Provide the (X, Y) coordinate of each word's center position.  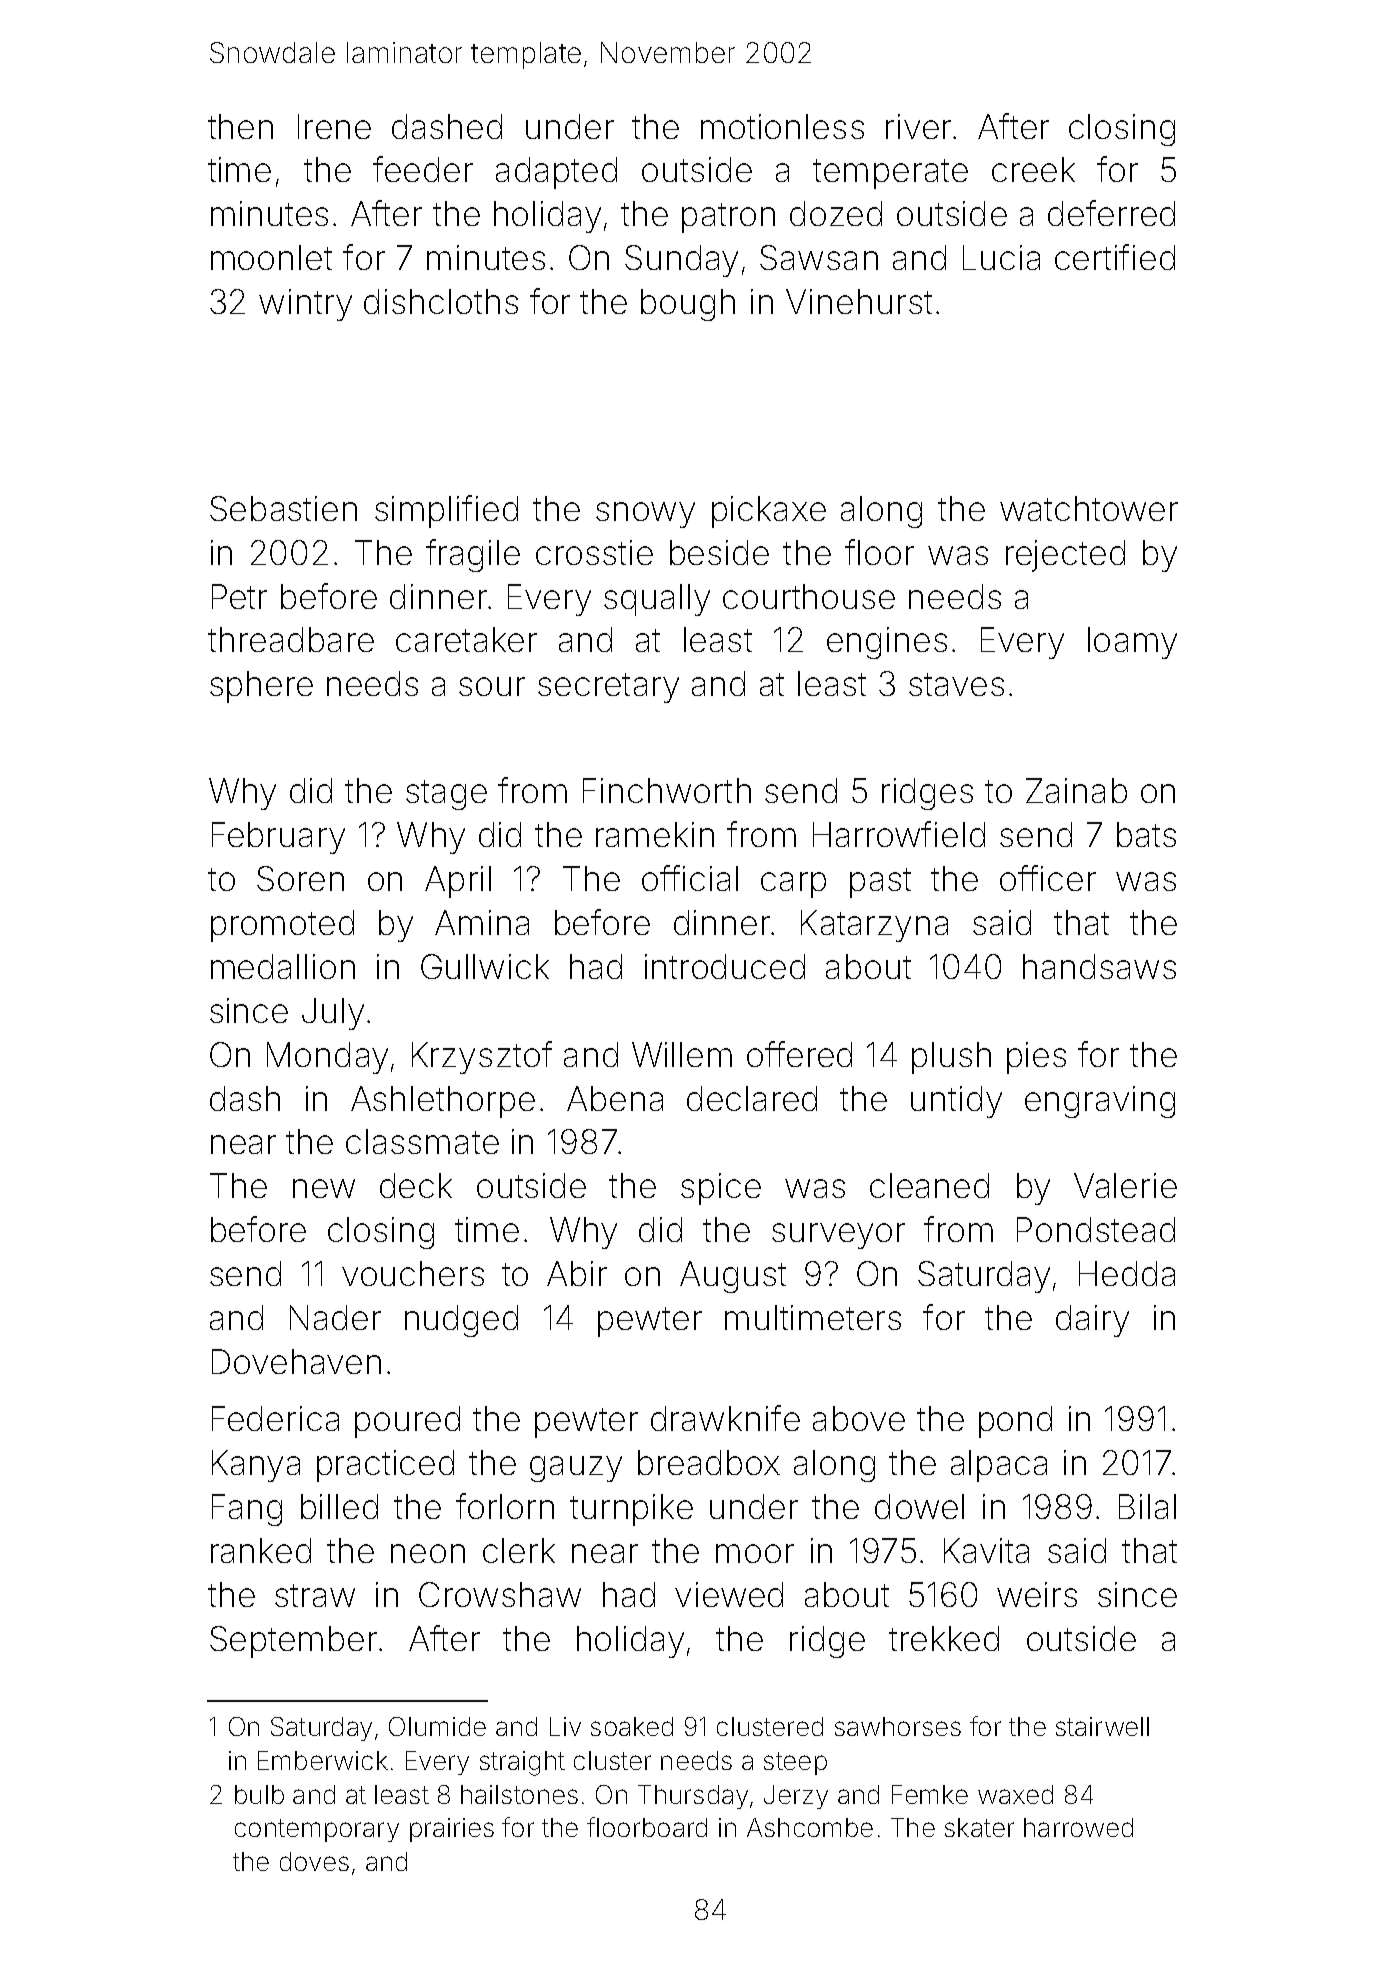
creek (1033, 169)
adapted (556, 173)
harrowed (1078, 1827)
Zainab (1076, 790)
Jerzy (796, 1797)
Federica (275, 1418)
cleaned (929, 1185)
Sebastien (283, 508)
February (278, 838)
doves (314, 1861)
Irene (334, 126)
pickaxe (769, 512)
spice (721, 1189)
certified (1115, 257)
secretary (608, 688)
